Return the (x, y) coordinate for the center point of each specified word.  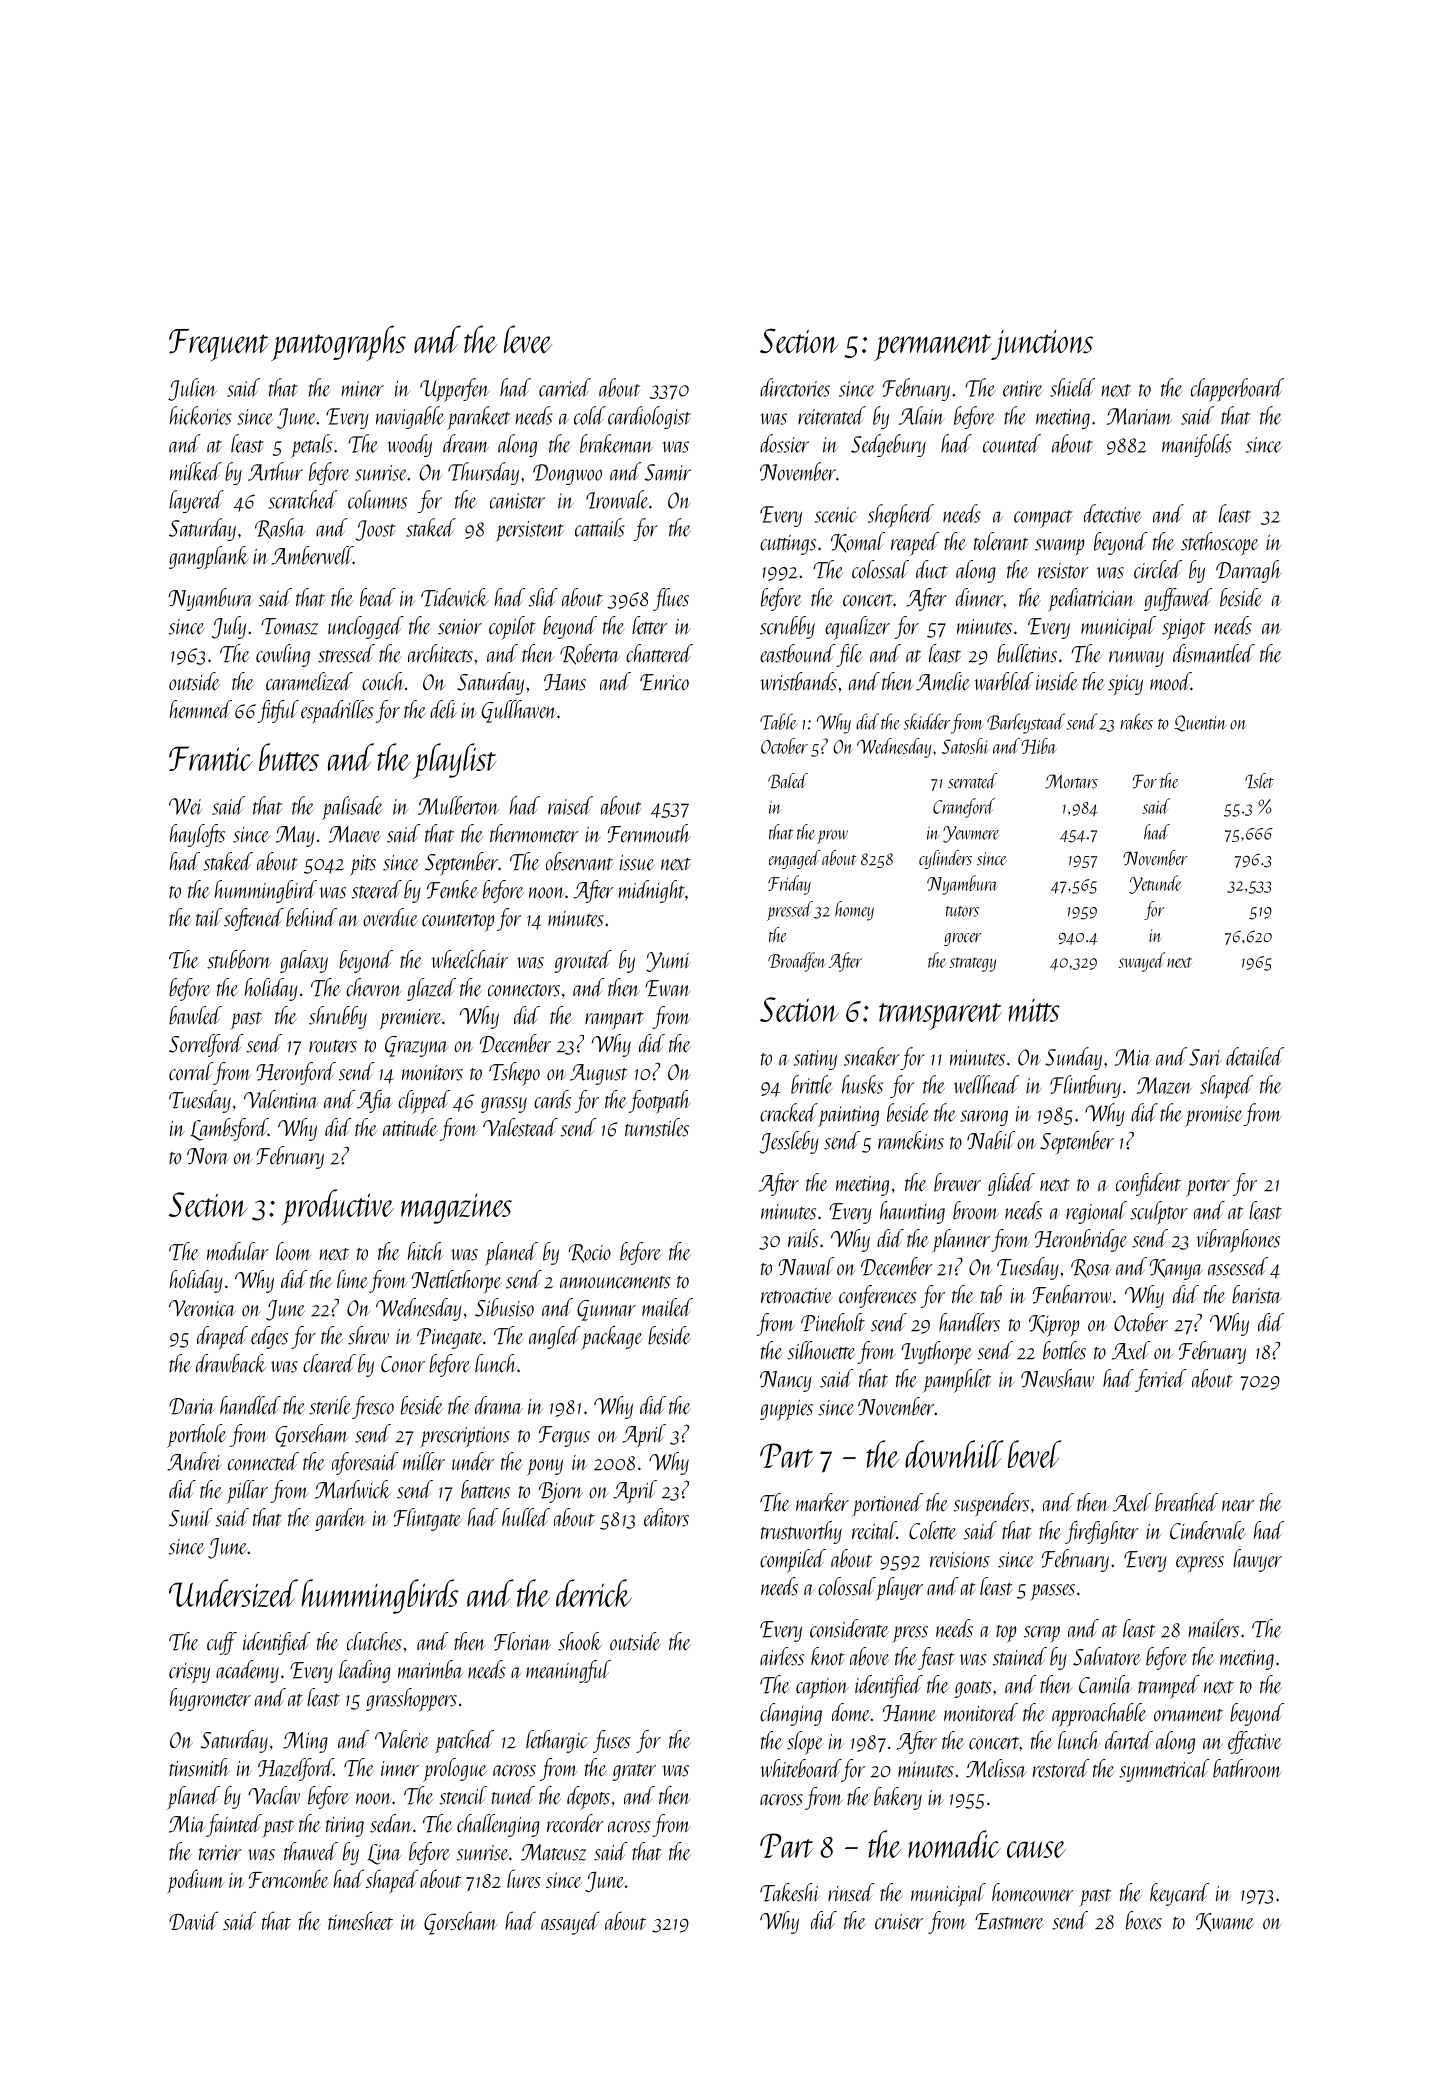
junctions (1042, 345)
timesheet (360, 1920)
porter (1208, 1188)
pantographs (338, 343)
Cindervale (1208, 1530)
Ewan (668, 988)
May (295, 836)
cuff (222, 1643)
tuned (513, 1795)
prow (832, 837)
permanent (932, 347)
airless (782, 1656)
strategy (972, 964)
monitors (432, 1073)
